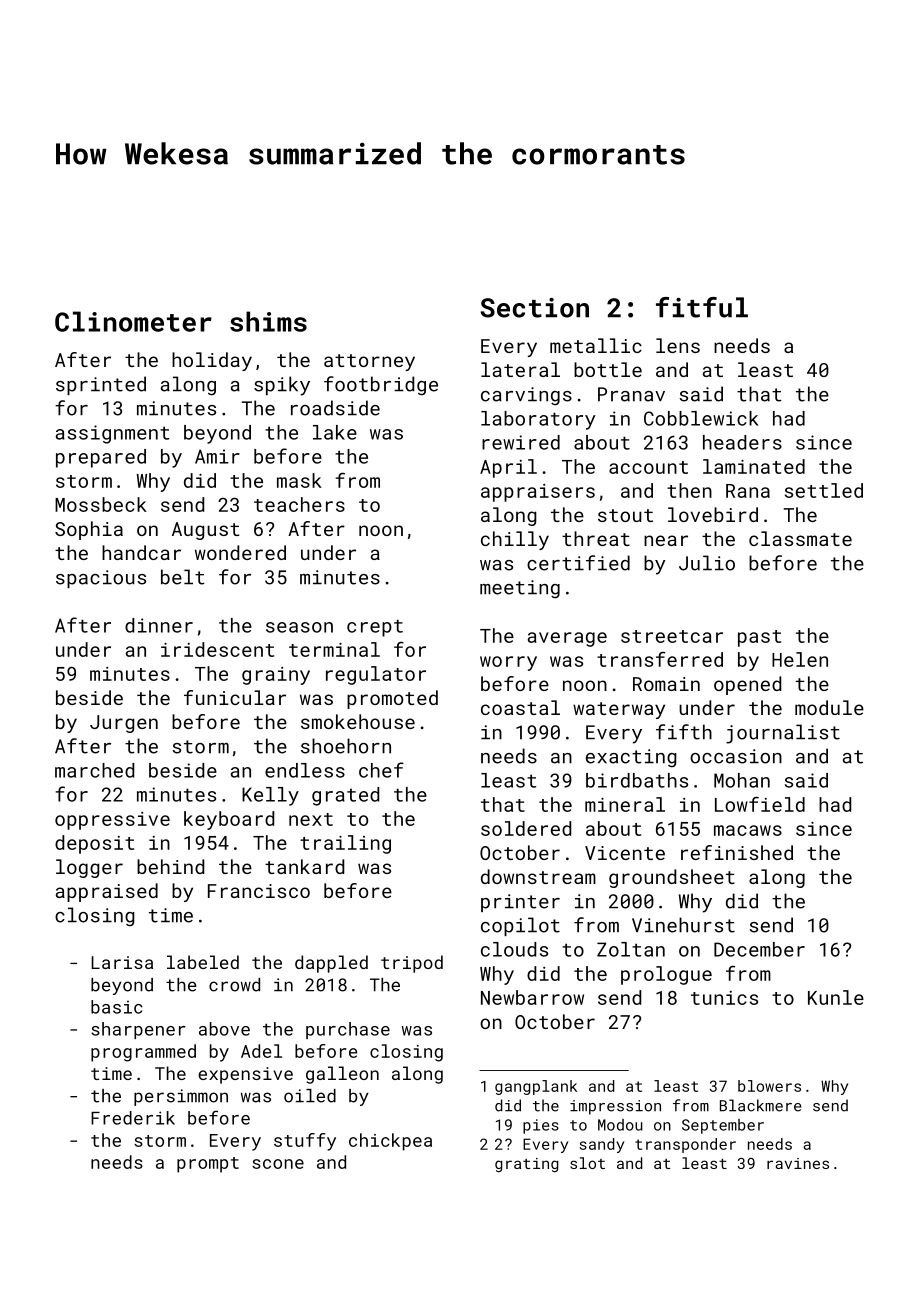  I want to click on Clinometer, so click(133, 321).
